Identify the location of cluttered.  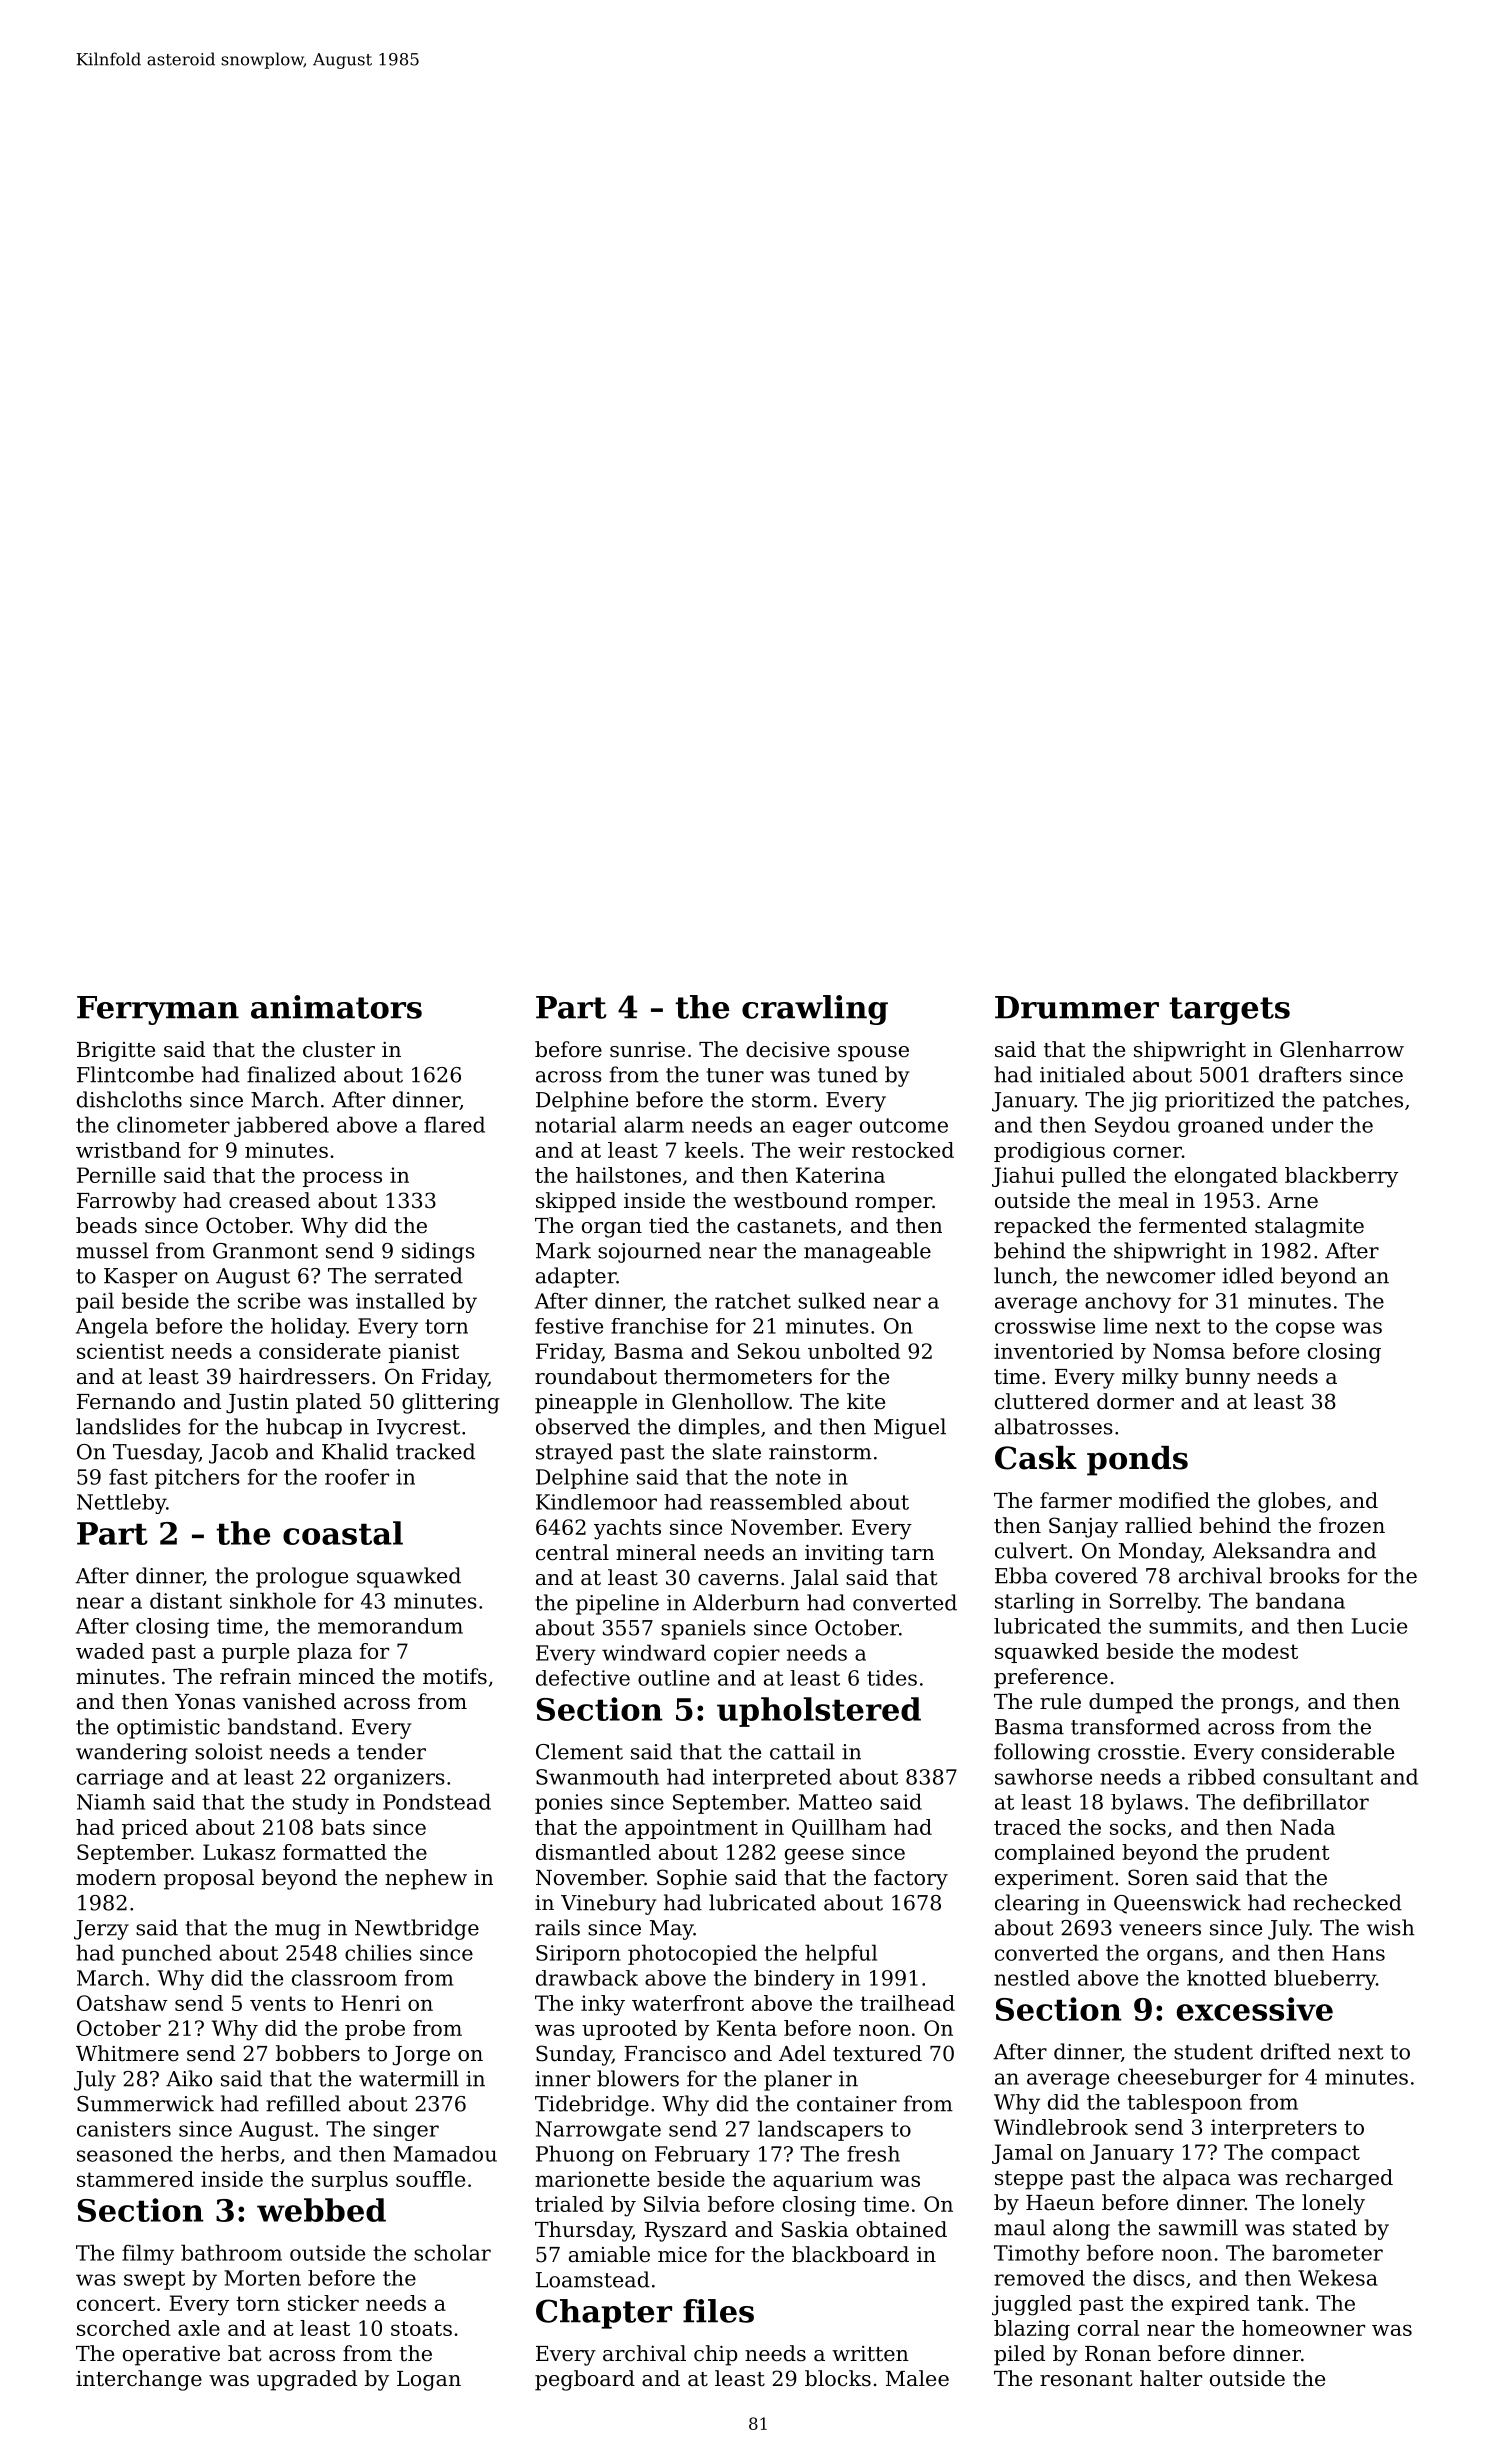
(1042, 1401).
